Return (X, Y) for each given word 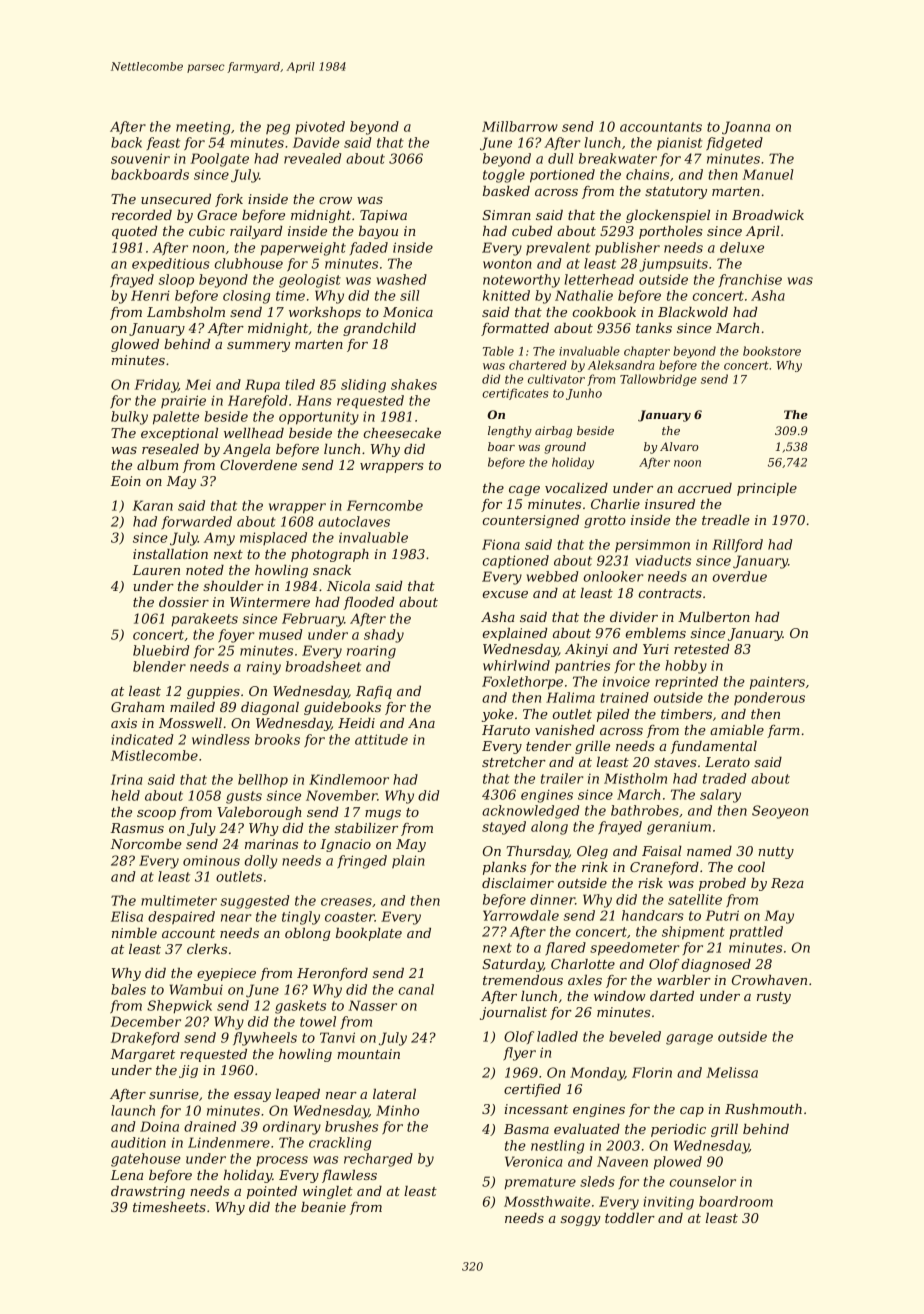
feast (163, 143)
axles (585, 980)
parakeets (204, 620)
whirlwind (516, 665)
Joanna (746, 128)
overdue (740, 576)
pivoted (320, 128)
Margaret (143, 1055)
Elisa (127, 916)
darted (672, 996)
